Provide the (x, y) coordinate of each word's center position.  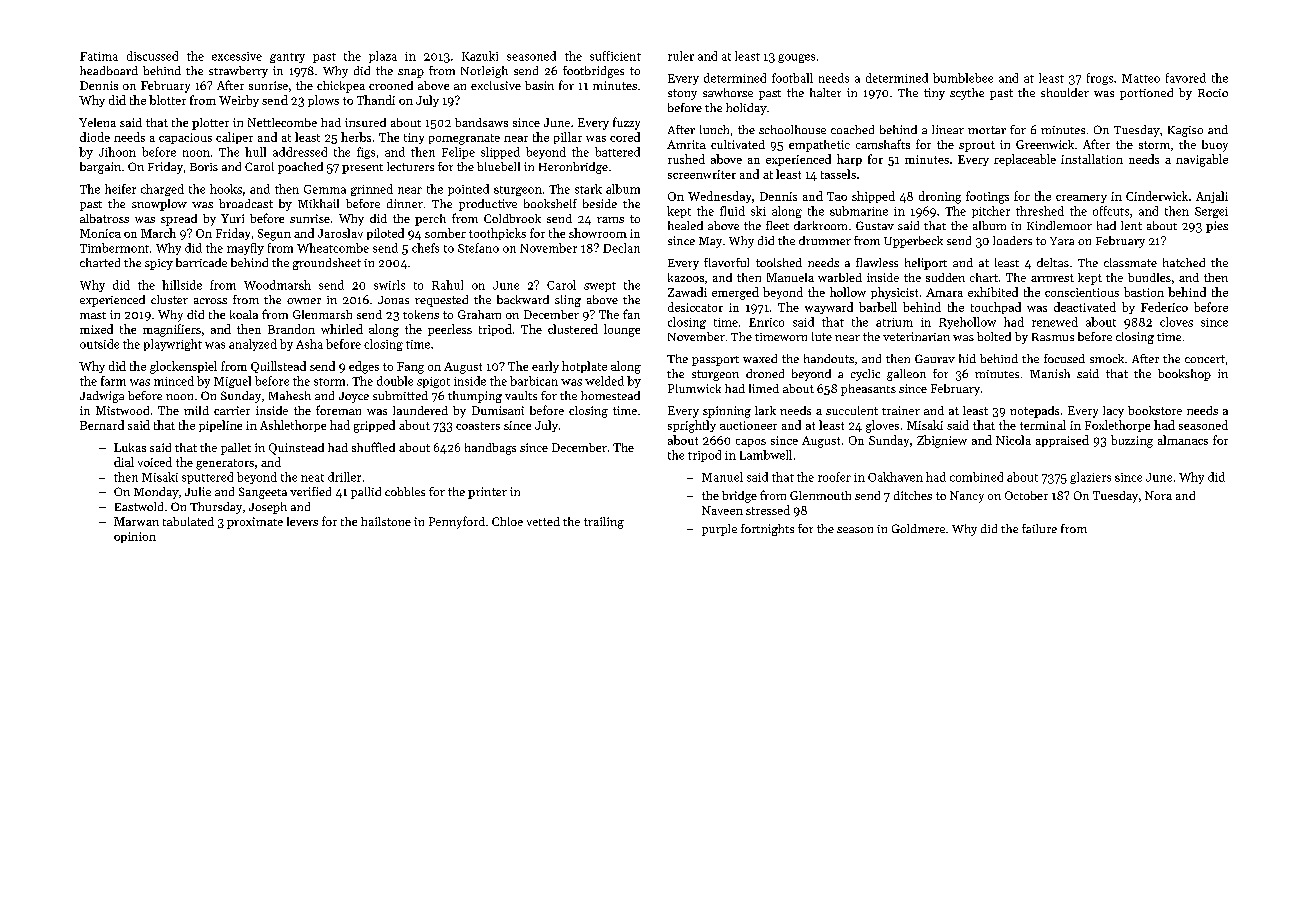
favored (1186, 78)
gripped (374, 426)
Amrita (686, 144)
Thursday (216, 508)
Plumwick (694, 388)
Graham (479, 314)
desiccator (695, 307)
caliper (234, 138)
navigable (1202, 160)
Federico (1164, 307)
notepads (1034, 412)
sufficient (615, 56)
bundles (1149, 277)
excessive (237, 56)
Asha (309, 344)
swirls (389, 285)
